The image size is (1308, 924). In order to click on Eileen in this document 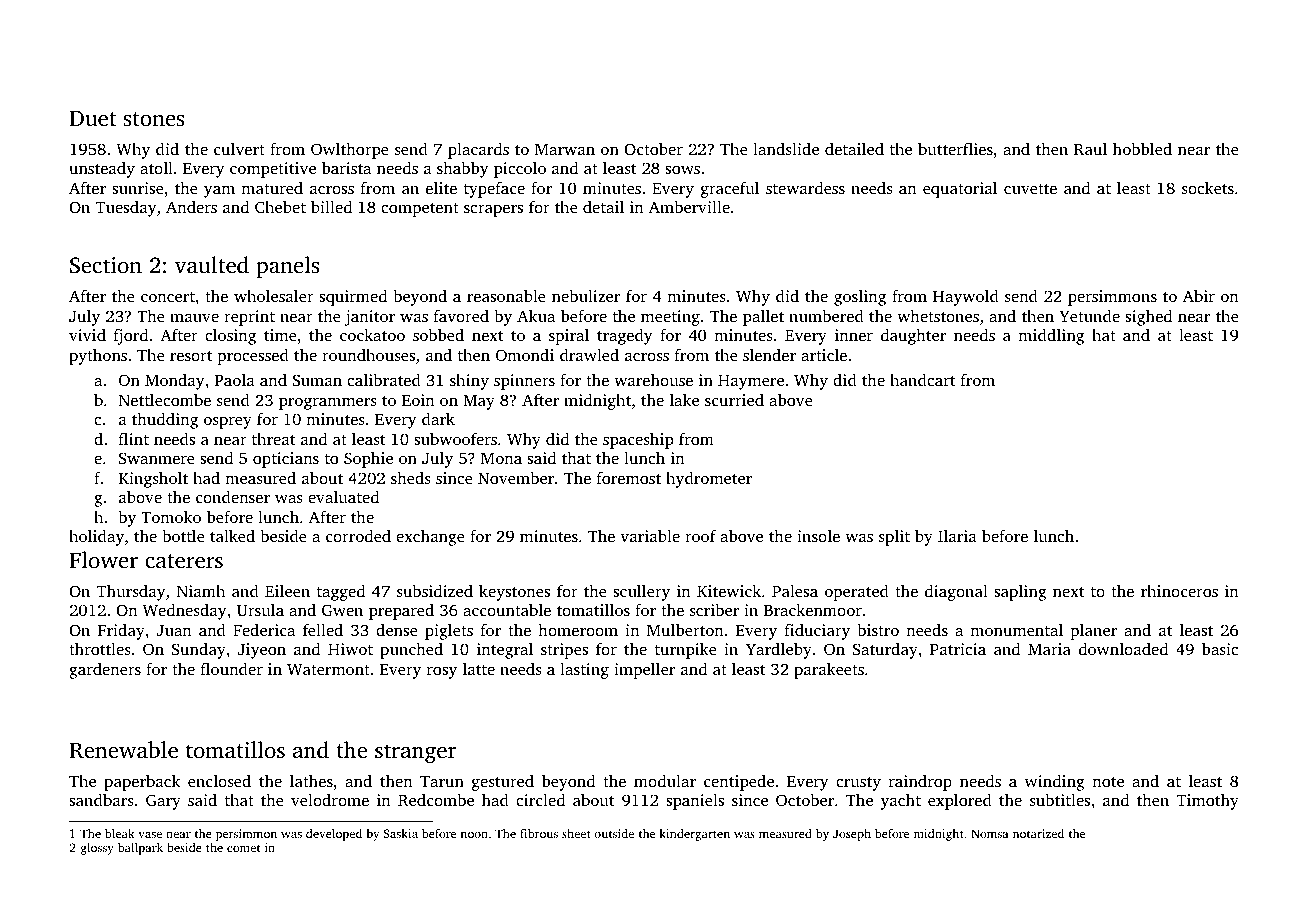, I will do `click(287, 591)`.
